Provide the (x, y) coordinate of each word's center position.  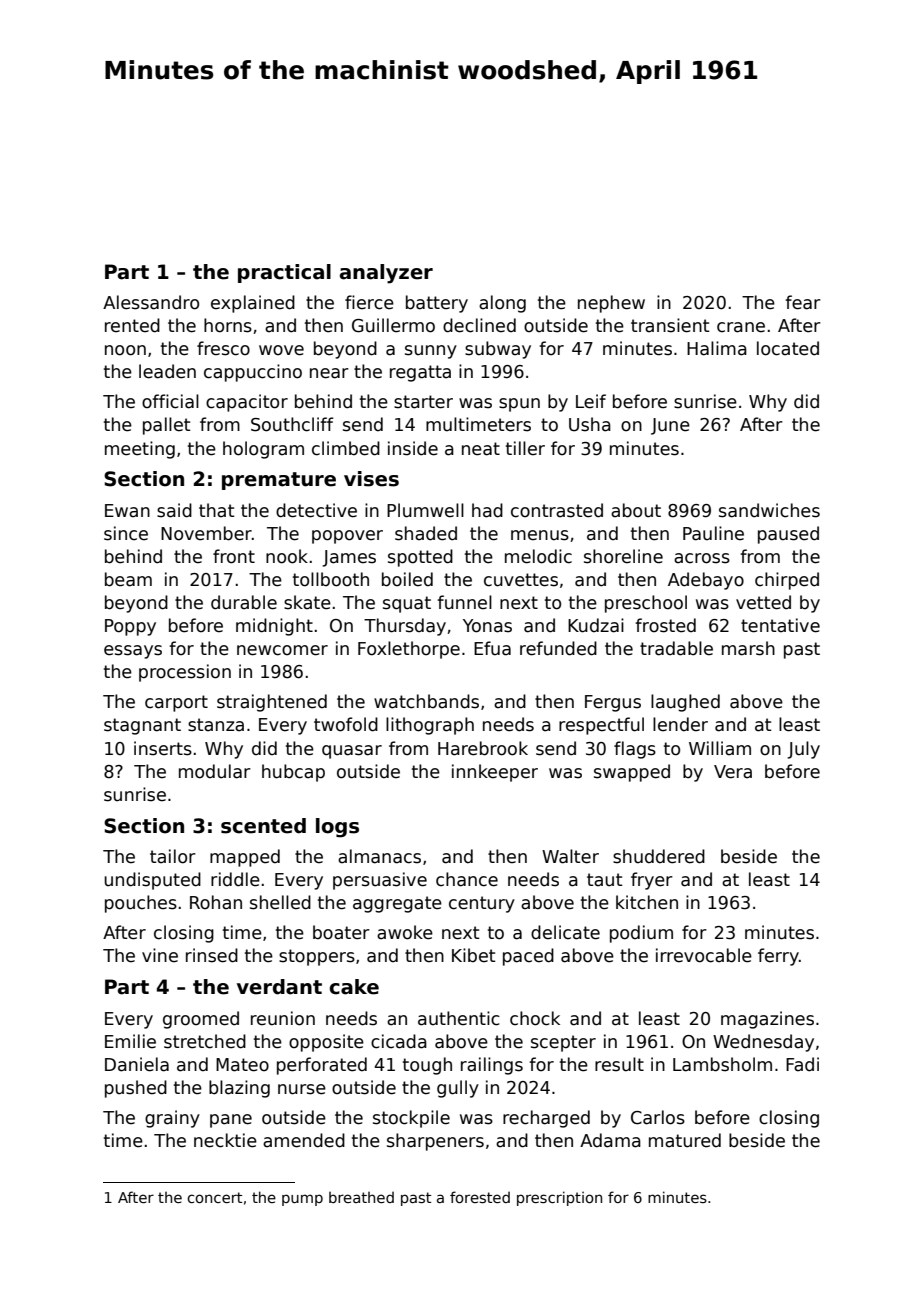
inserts (163, 748)
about (636, 510)
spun (519, 405)
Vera (733, 772)
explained (253, 304)
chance (467, 879)
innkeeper (495, 773)
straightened (272, 703)
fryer (652, 881)
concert (214, 1197)
